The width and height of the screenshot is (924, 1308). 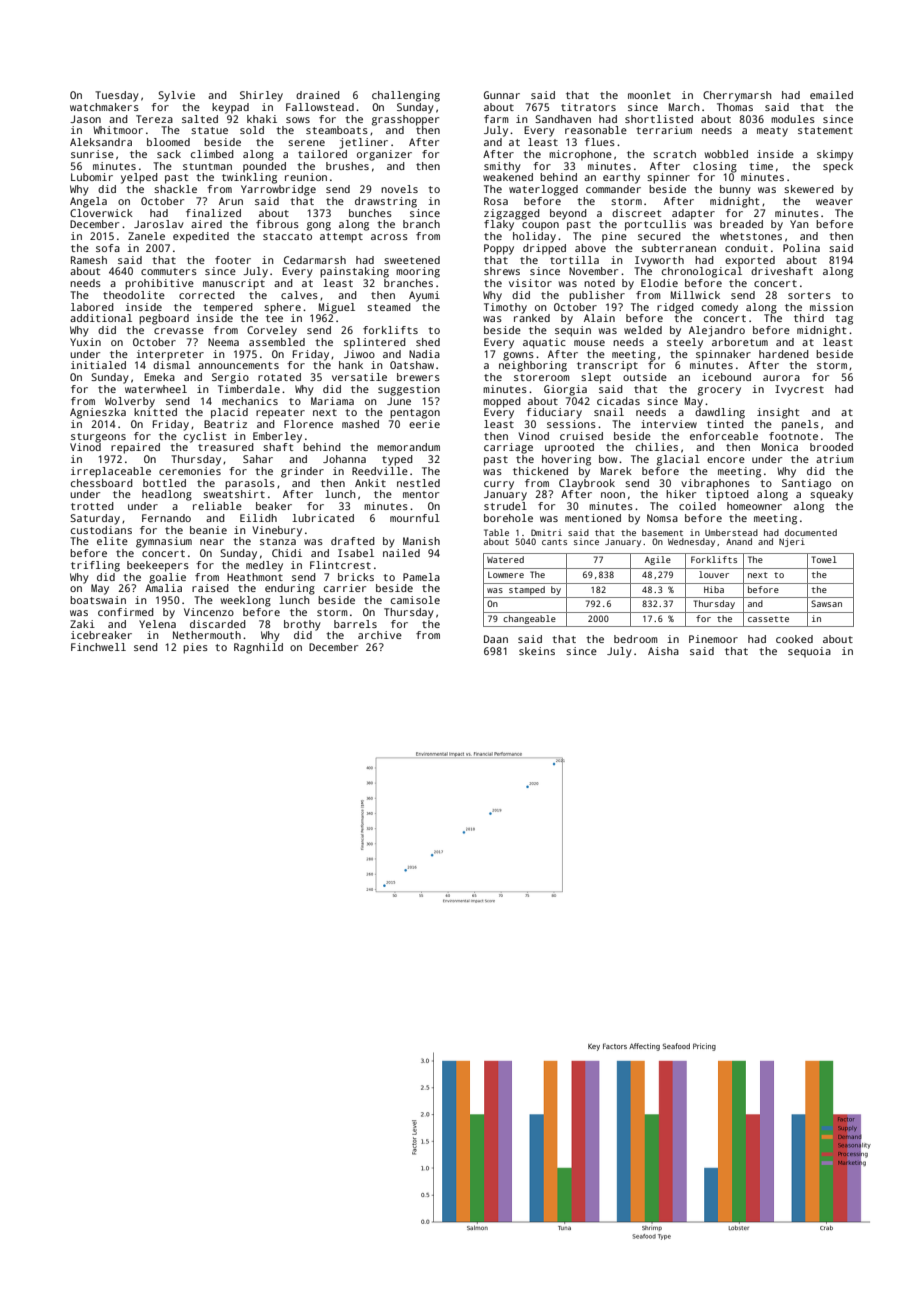 I want to click on carriage, so click(x=508, y=448).
